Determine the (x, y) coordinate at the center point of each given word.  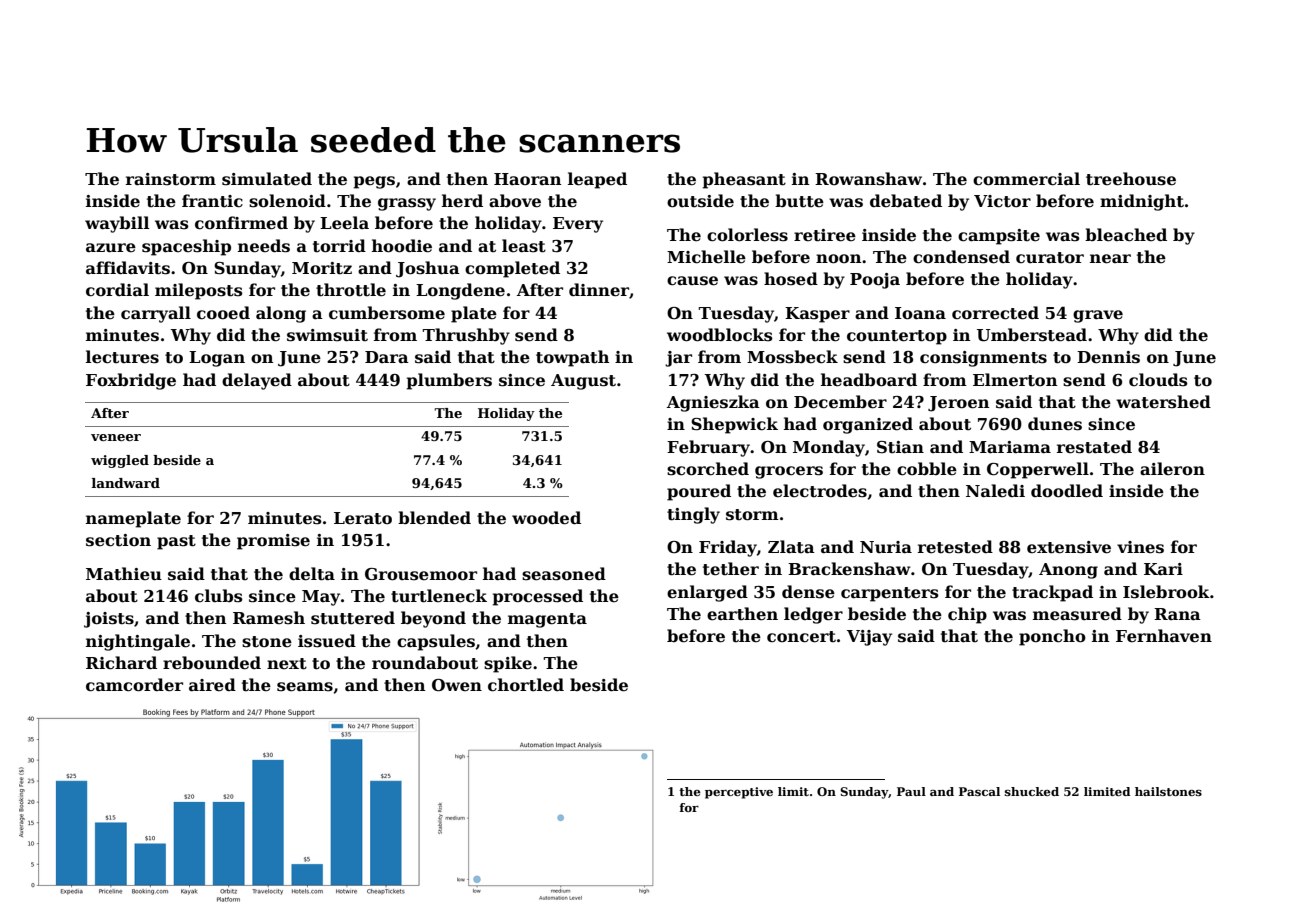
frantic (212, 201)
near (1110, 259)
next (287, 664)
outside (700, 201)
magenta (547, 620)
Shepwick (734, 425)
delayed (257, 381)
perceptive (739, 793)
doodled (1067, 491)
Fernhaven (1164, 636)
